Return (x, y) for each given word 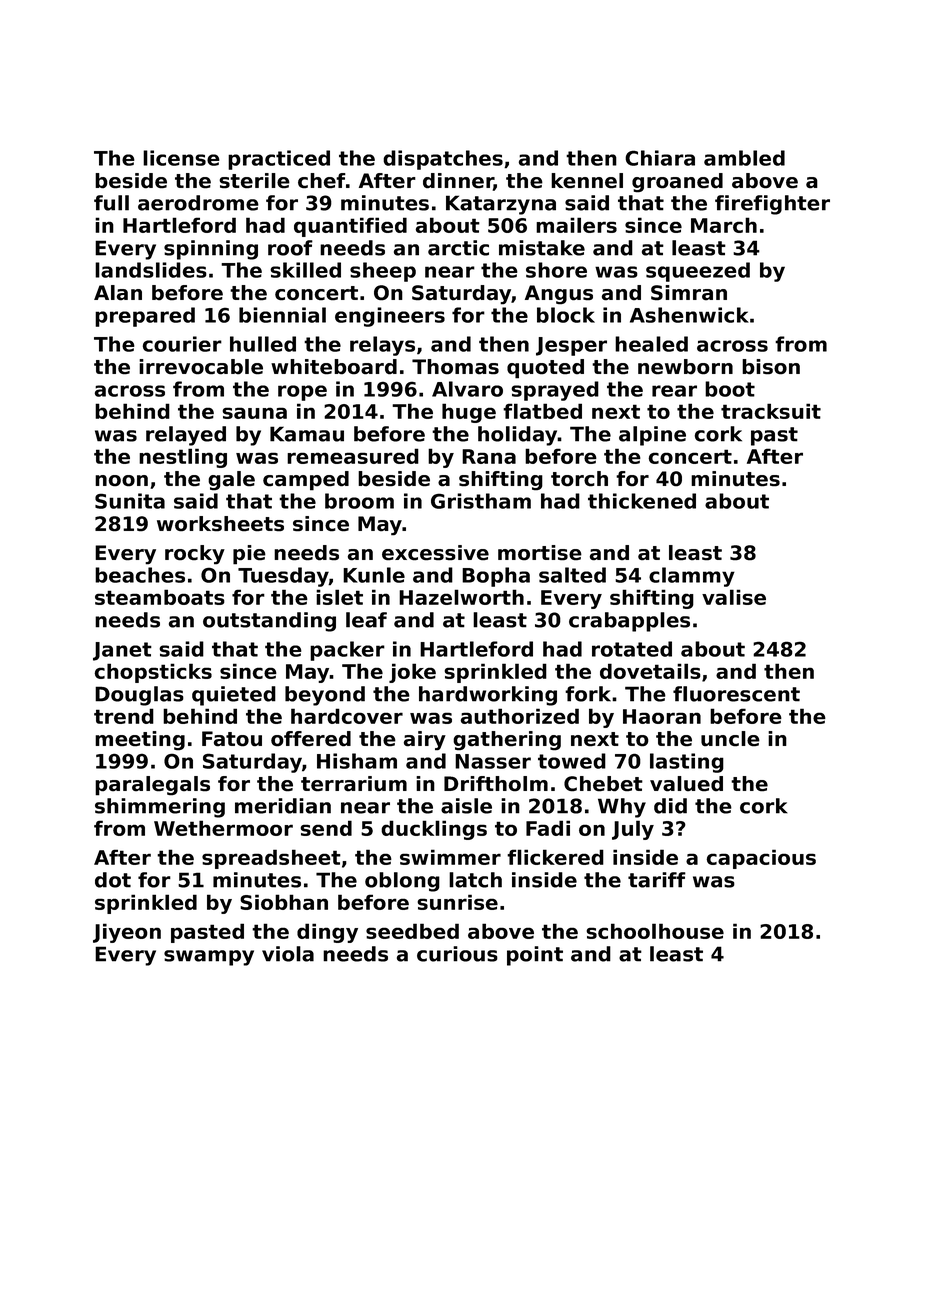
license (181, 158)
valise (734, 597)
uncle (730, 739)
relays (382, 346)
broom (359, 501)
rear (674, 391)
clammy (692, 577)
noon (121, 481)
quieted (234, 696)
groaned (677, 183)
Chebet (603, 784)
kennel (587, 181)
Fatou (232, 739)
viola (288, 954)
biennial (282, 315)
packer (347, 651)
